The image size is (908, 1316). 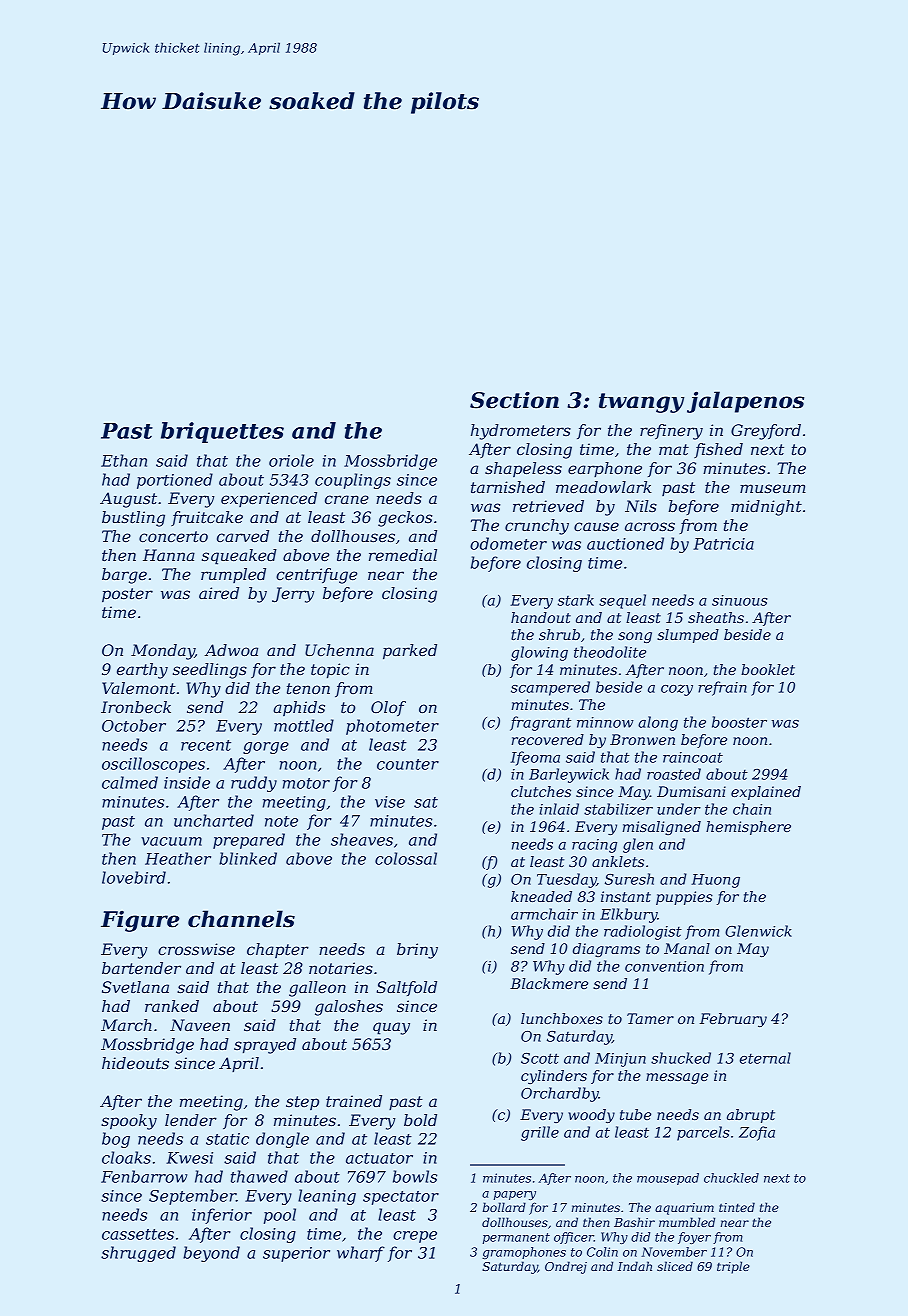 I want to click on twangy, so click(x=641, y=403).
